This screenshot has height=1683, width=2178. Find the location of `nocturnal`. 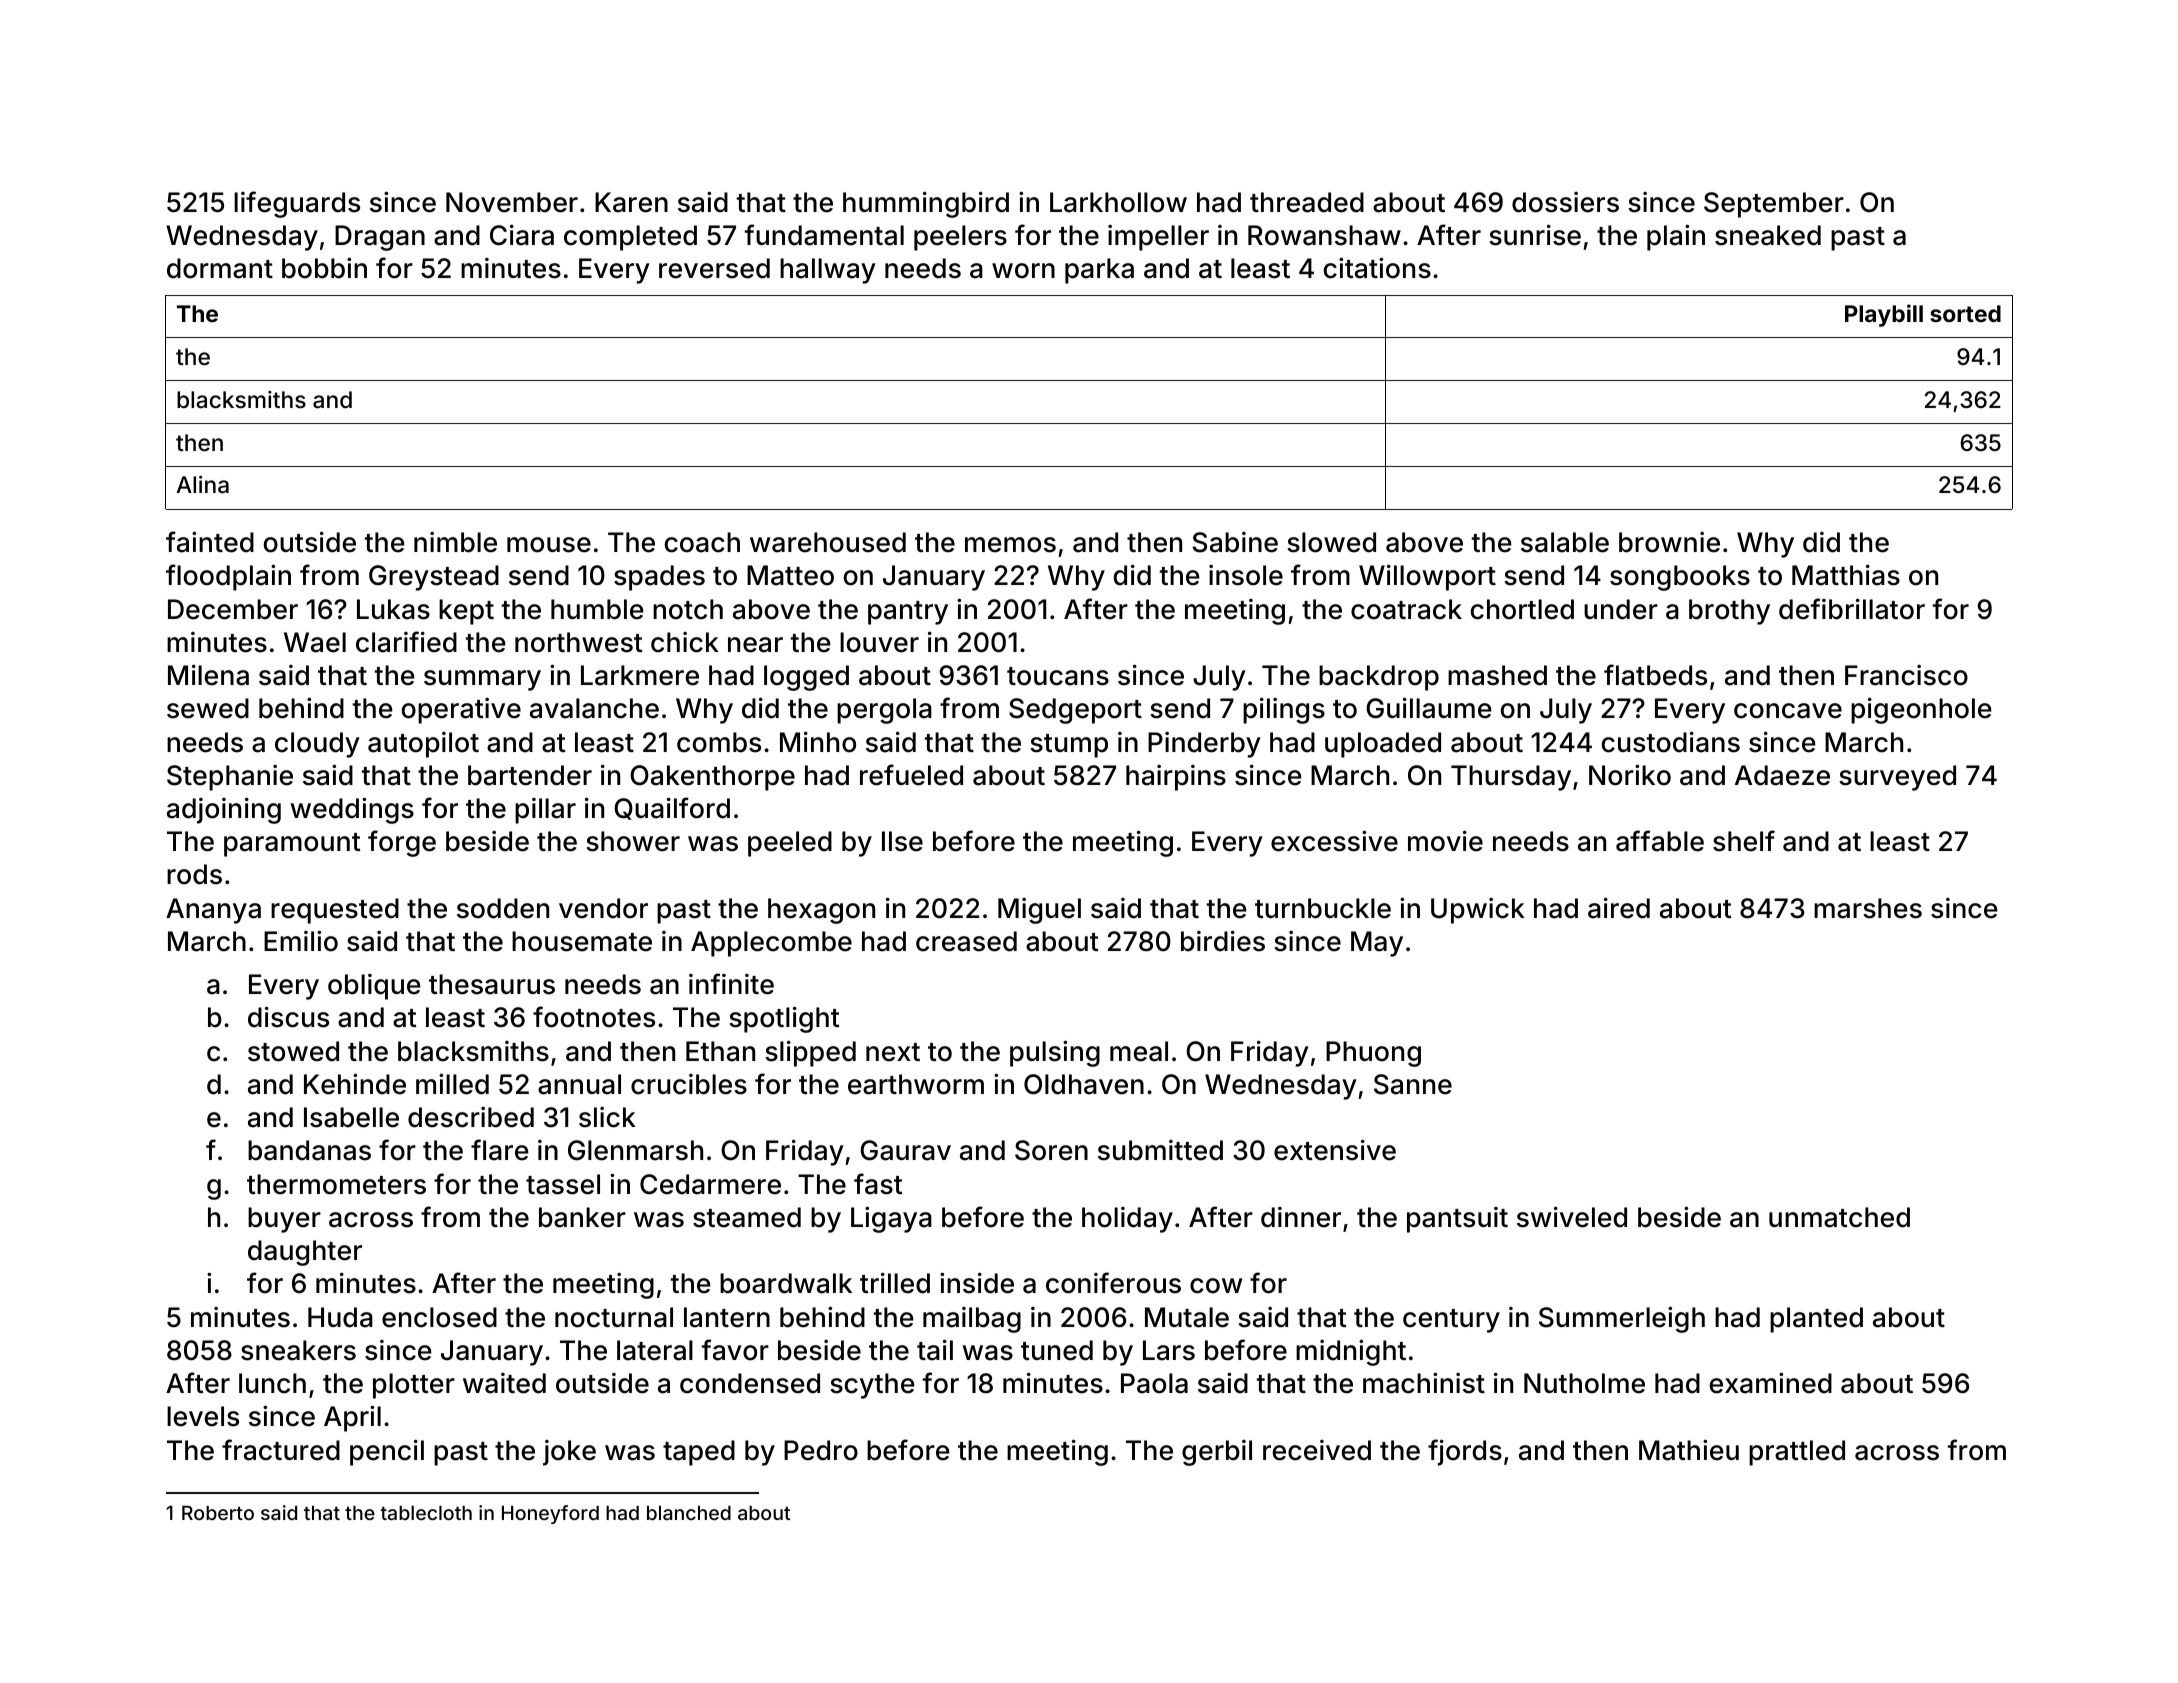

nocturnal is located at coordinates (614, 1317).
